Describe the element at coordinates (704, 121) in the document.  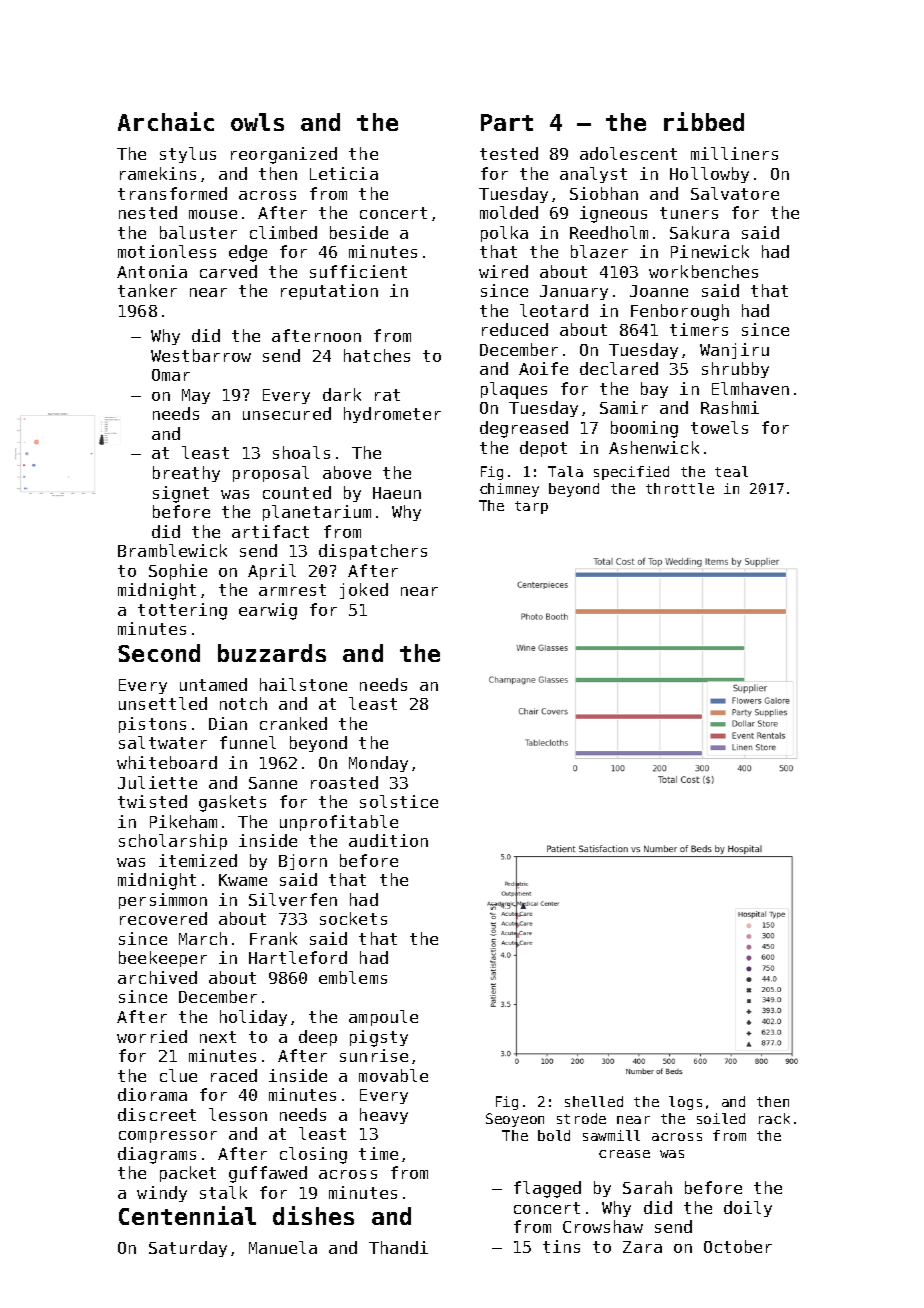
I see `ribbed` at that location.
